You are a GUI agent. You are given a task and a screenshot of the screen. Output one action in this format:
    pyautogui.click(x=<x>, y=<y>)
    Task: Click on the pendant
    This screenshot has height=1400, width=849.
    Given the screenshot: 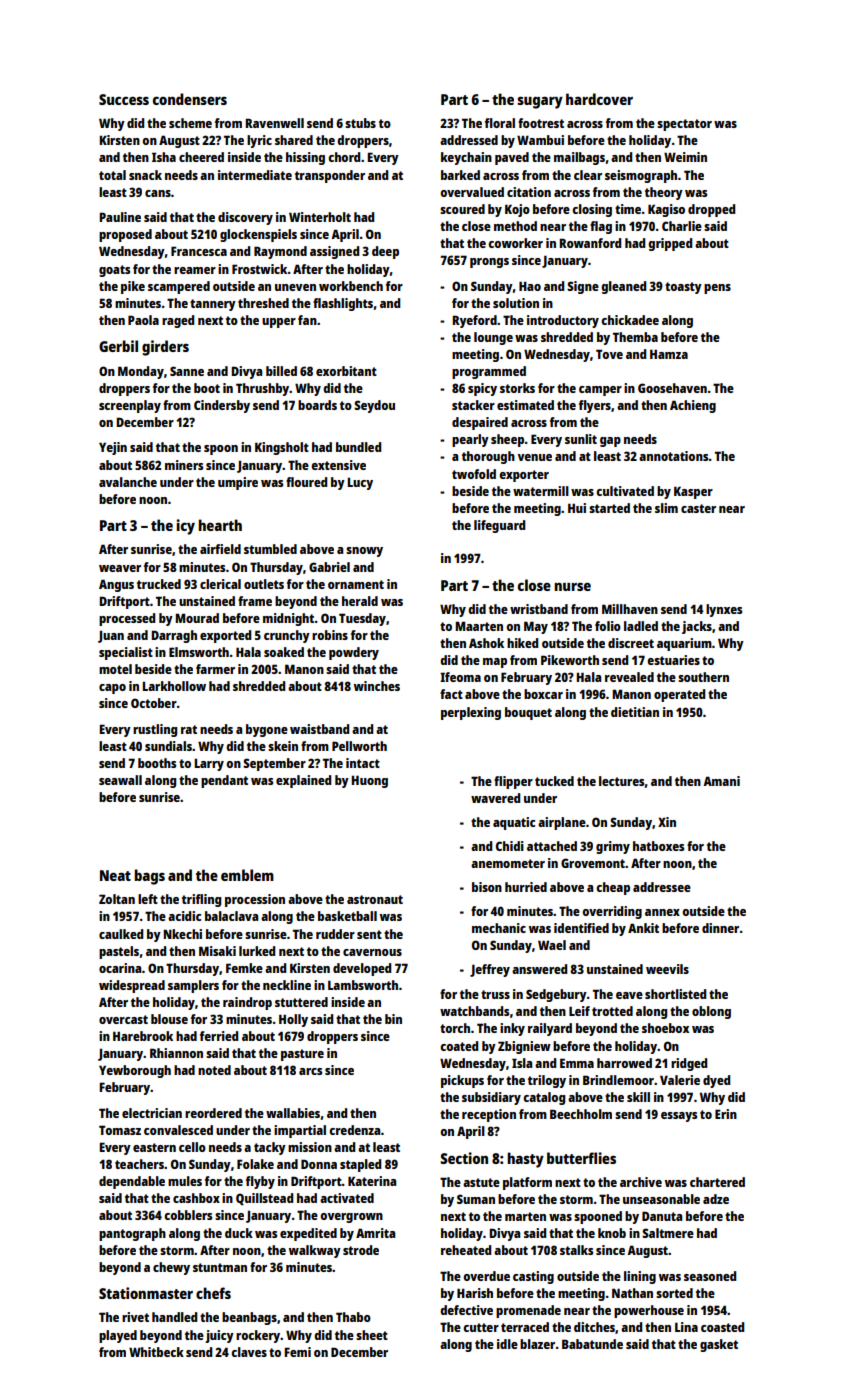 What is the action you would take?
    pyautogui.click(x=224, y=781)
